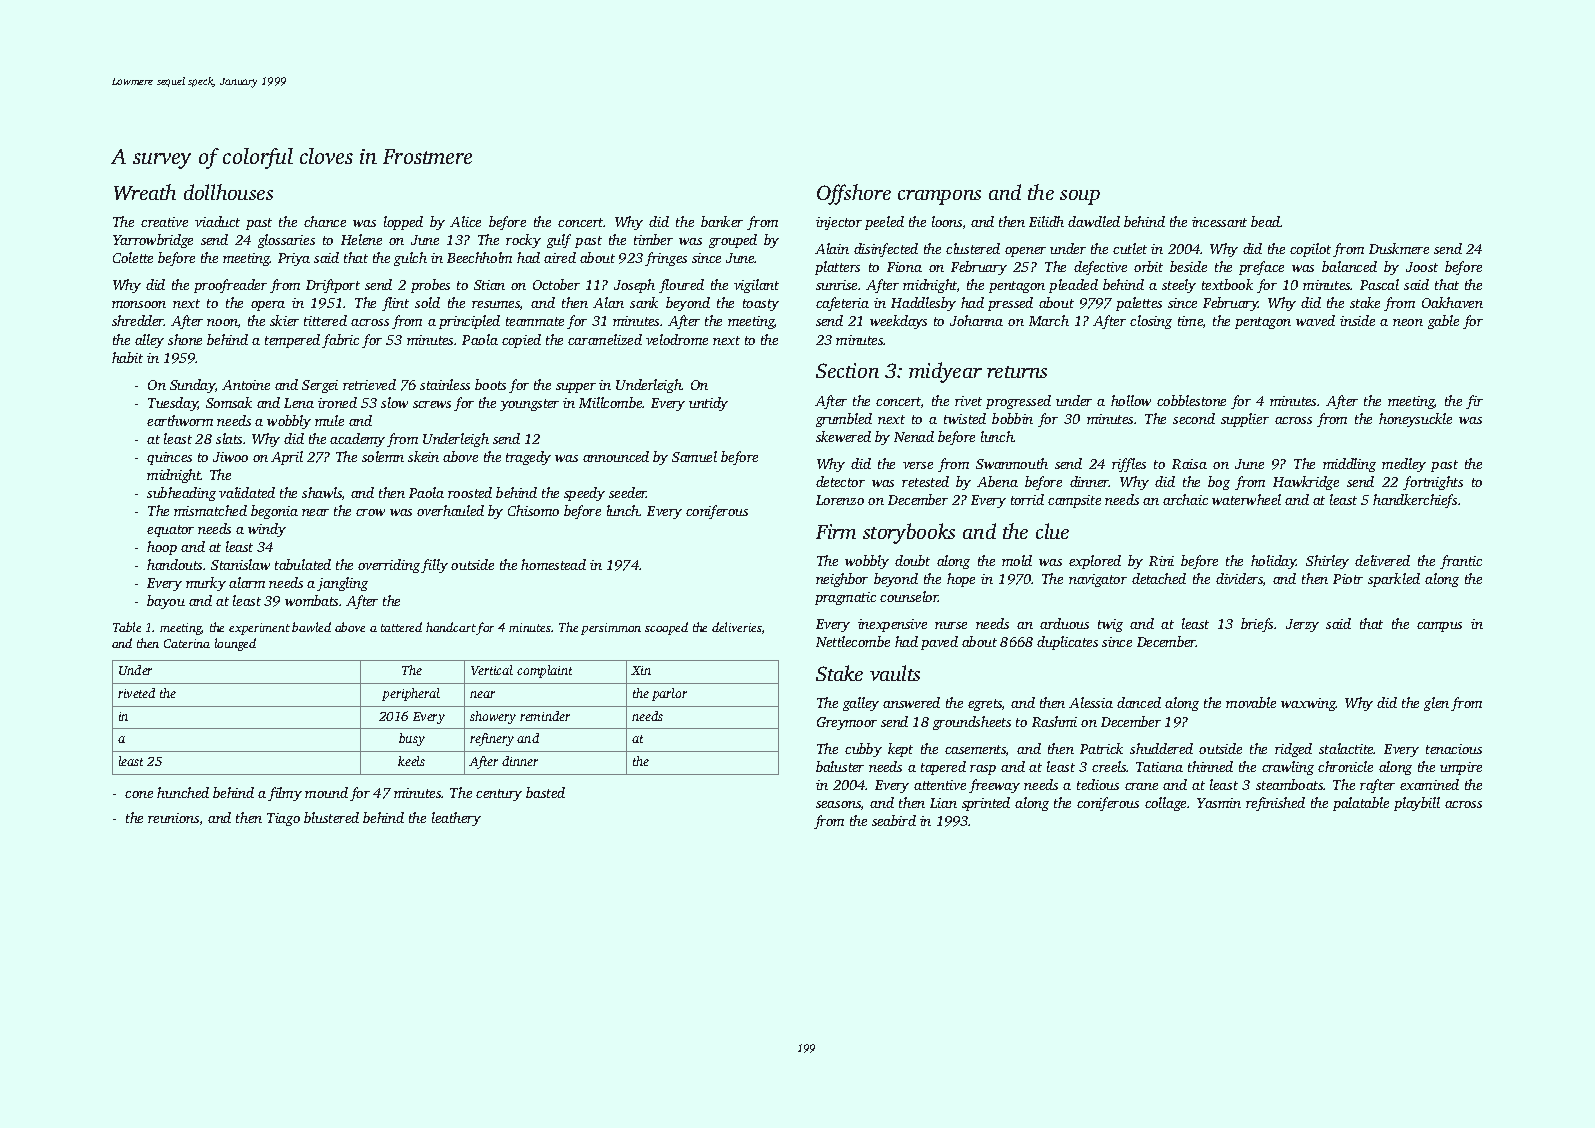  Describe the element at coordinates (1308, 704) in the page. I see `waxwing` at that location.
